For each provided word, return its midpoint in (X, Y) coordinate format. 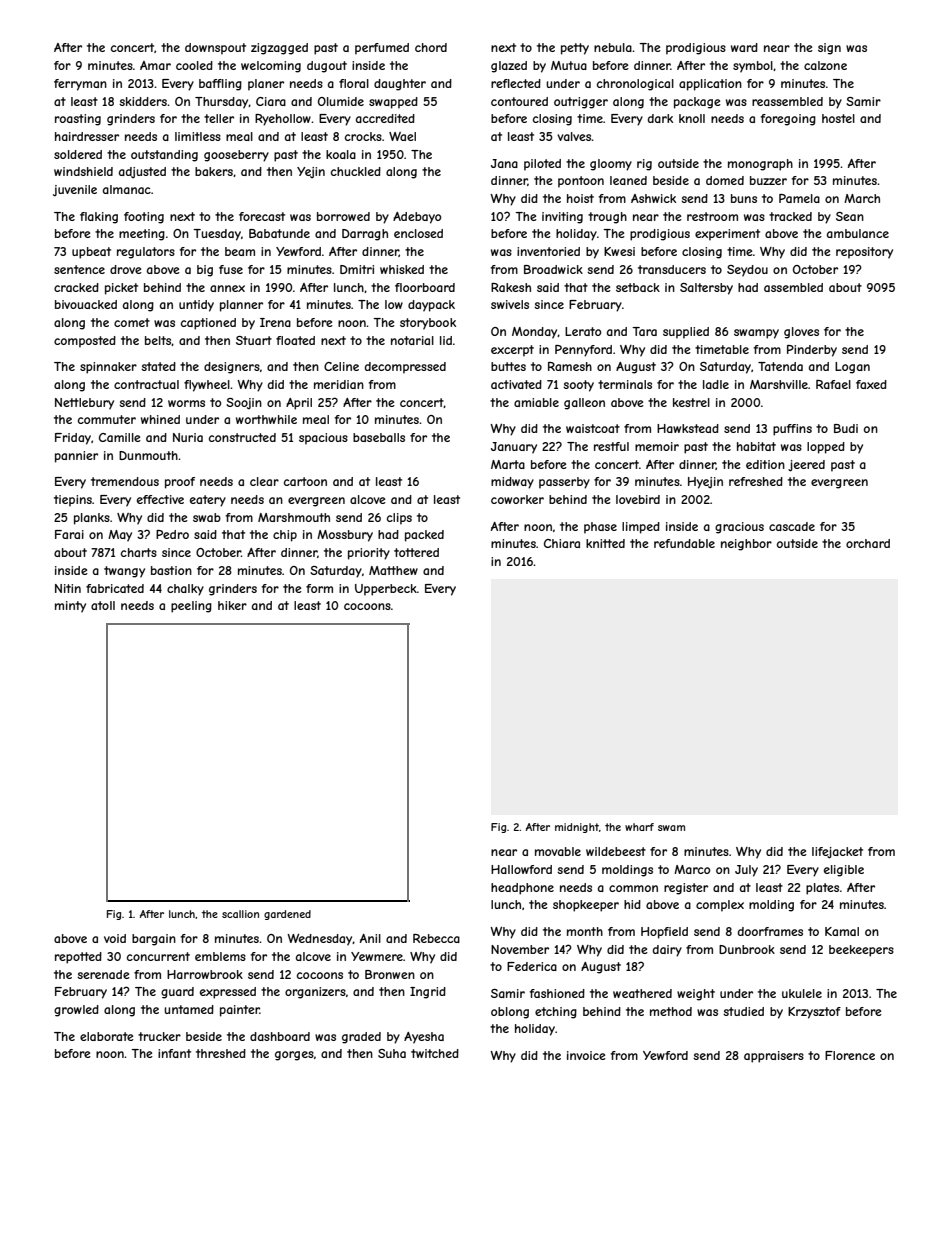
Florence (850, 1055)
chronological (635, 85)
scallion (240, 914)
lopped (826, 448)
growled (76, 1011)
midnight (577, 828)
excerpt (512, 351)
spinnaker (108, 368)
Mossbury (345, 536)
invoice (586, 1055)
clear (264, 481)
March (862, 198)
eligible (844, 871)
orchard (868, 543)
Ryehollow (283, 120)
